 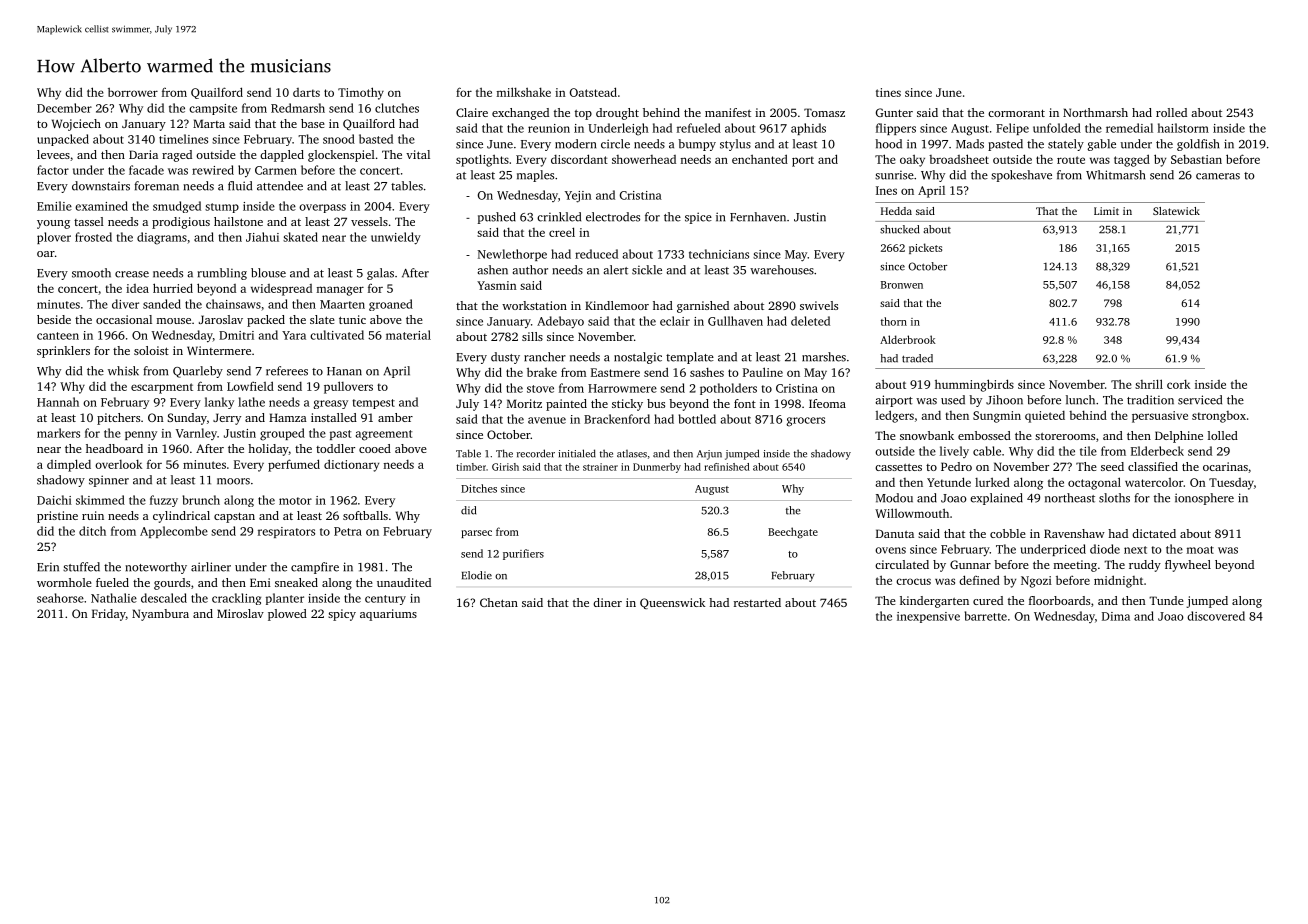 I want to click on base, so click(x=313, y=123).
